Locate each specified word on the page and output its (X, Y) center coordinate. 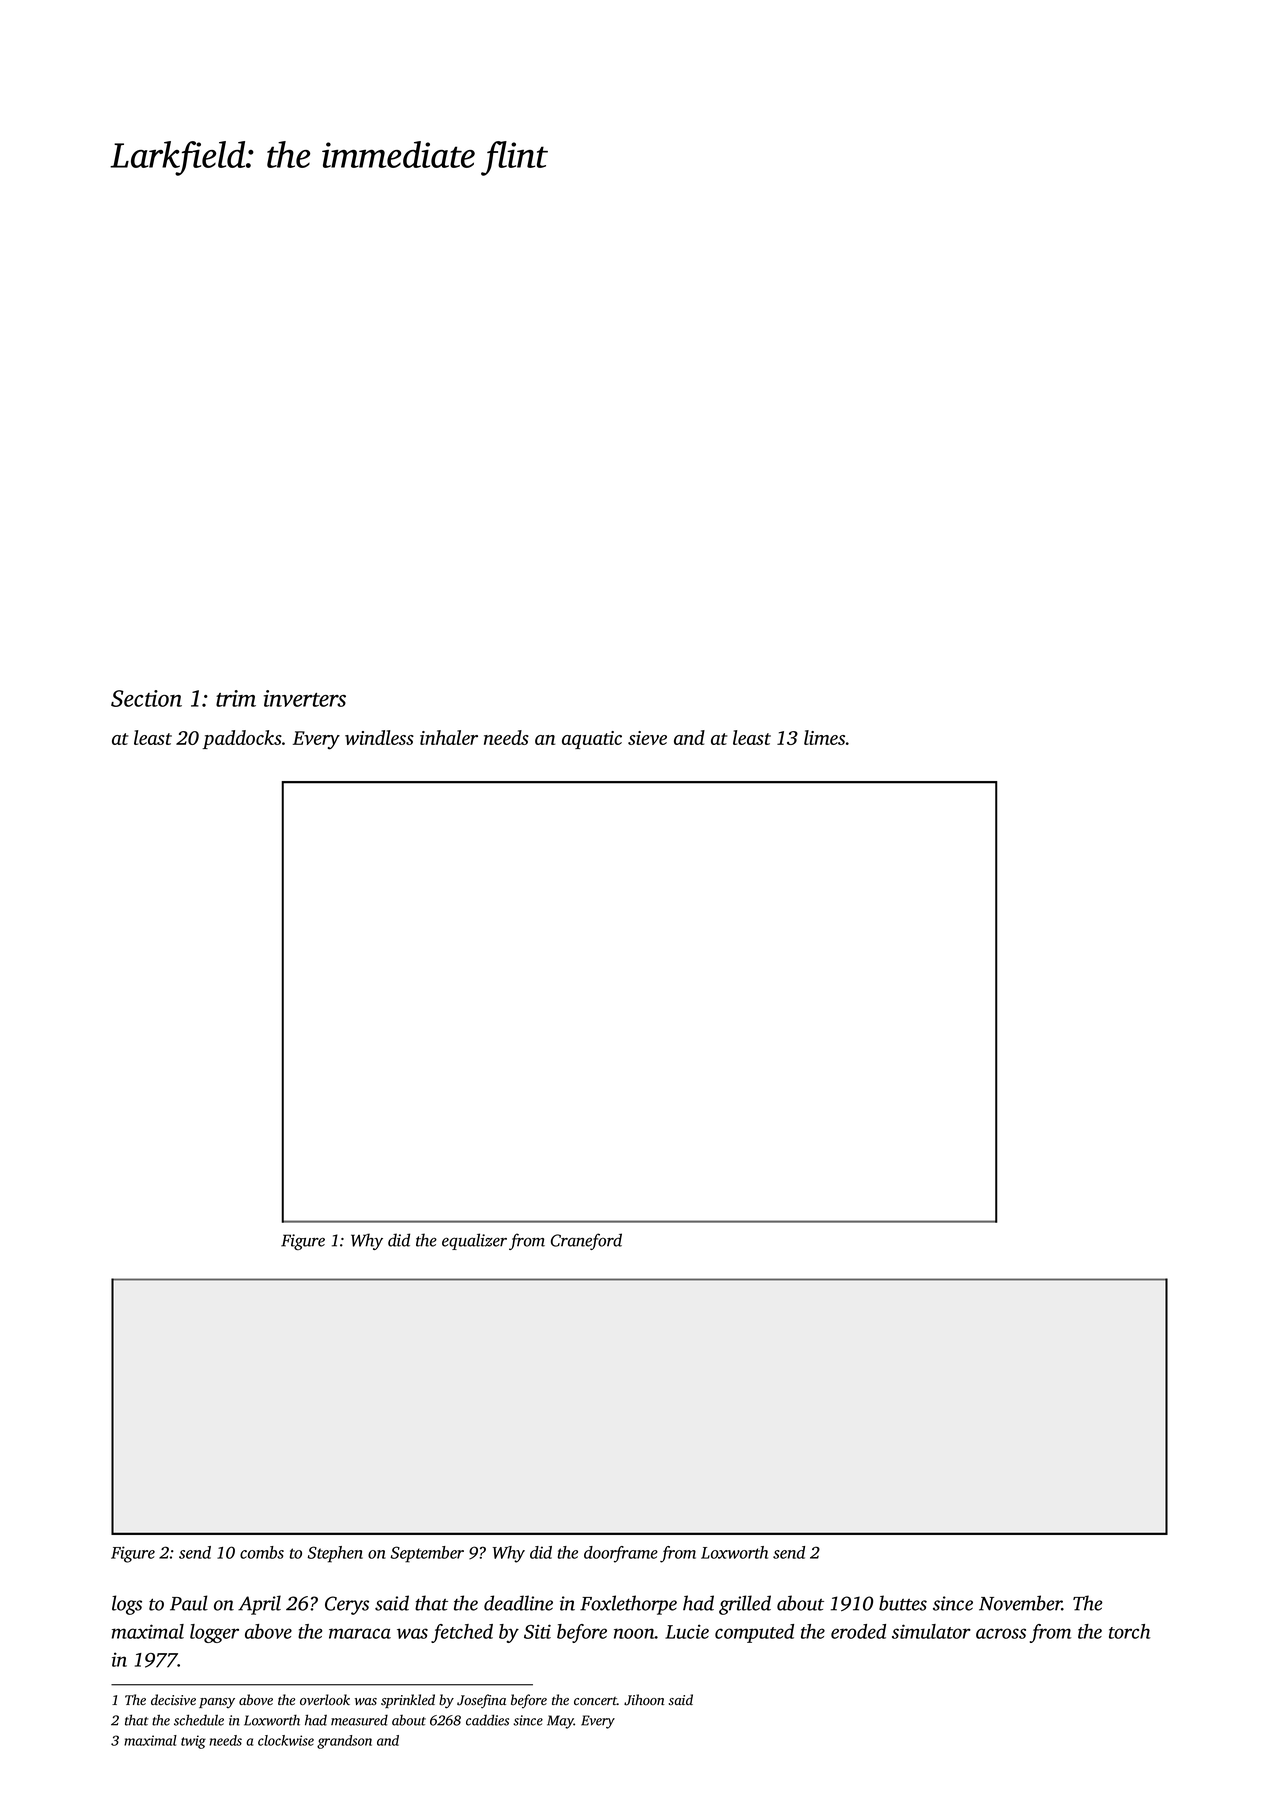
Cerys (347, 1605)
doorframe (621, 1554)
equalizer (474, 1241)
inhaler (449, 737)
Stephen (335, 1554)
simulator (931, 1631)
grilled (745, 1605)
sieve (647, 738)
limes (824, 737)
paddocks (242, 739)
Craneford (586, 1241)
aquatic (592, 740)
